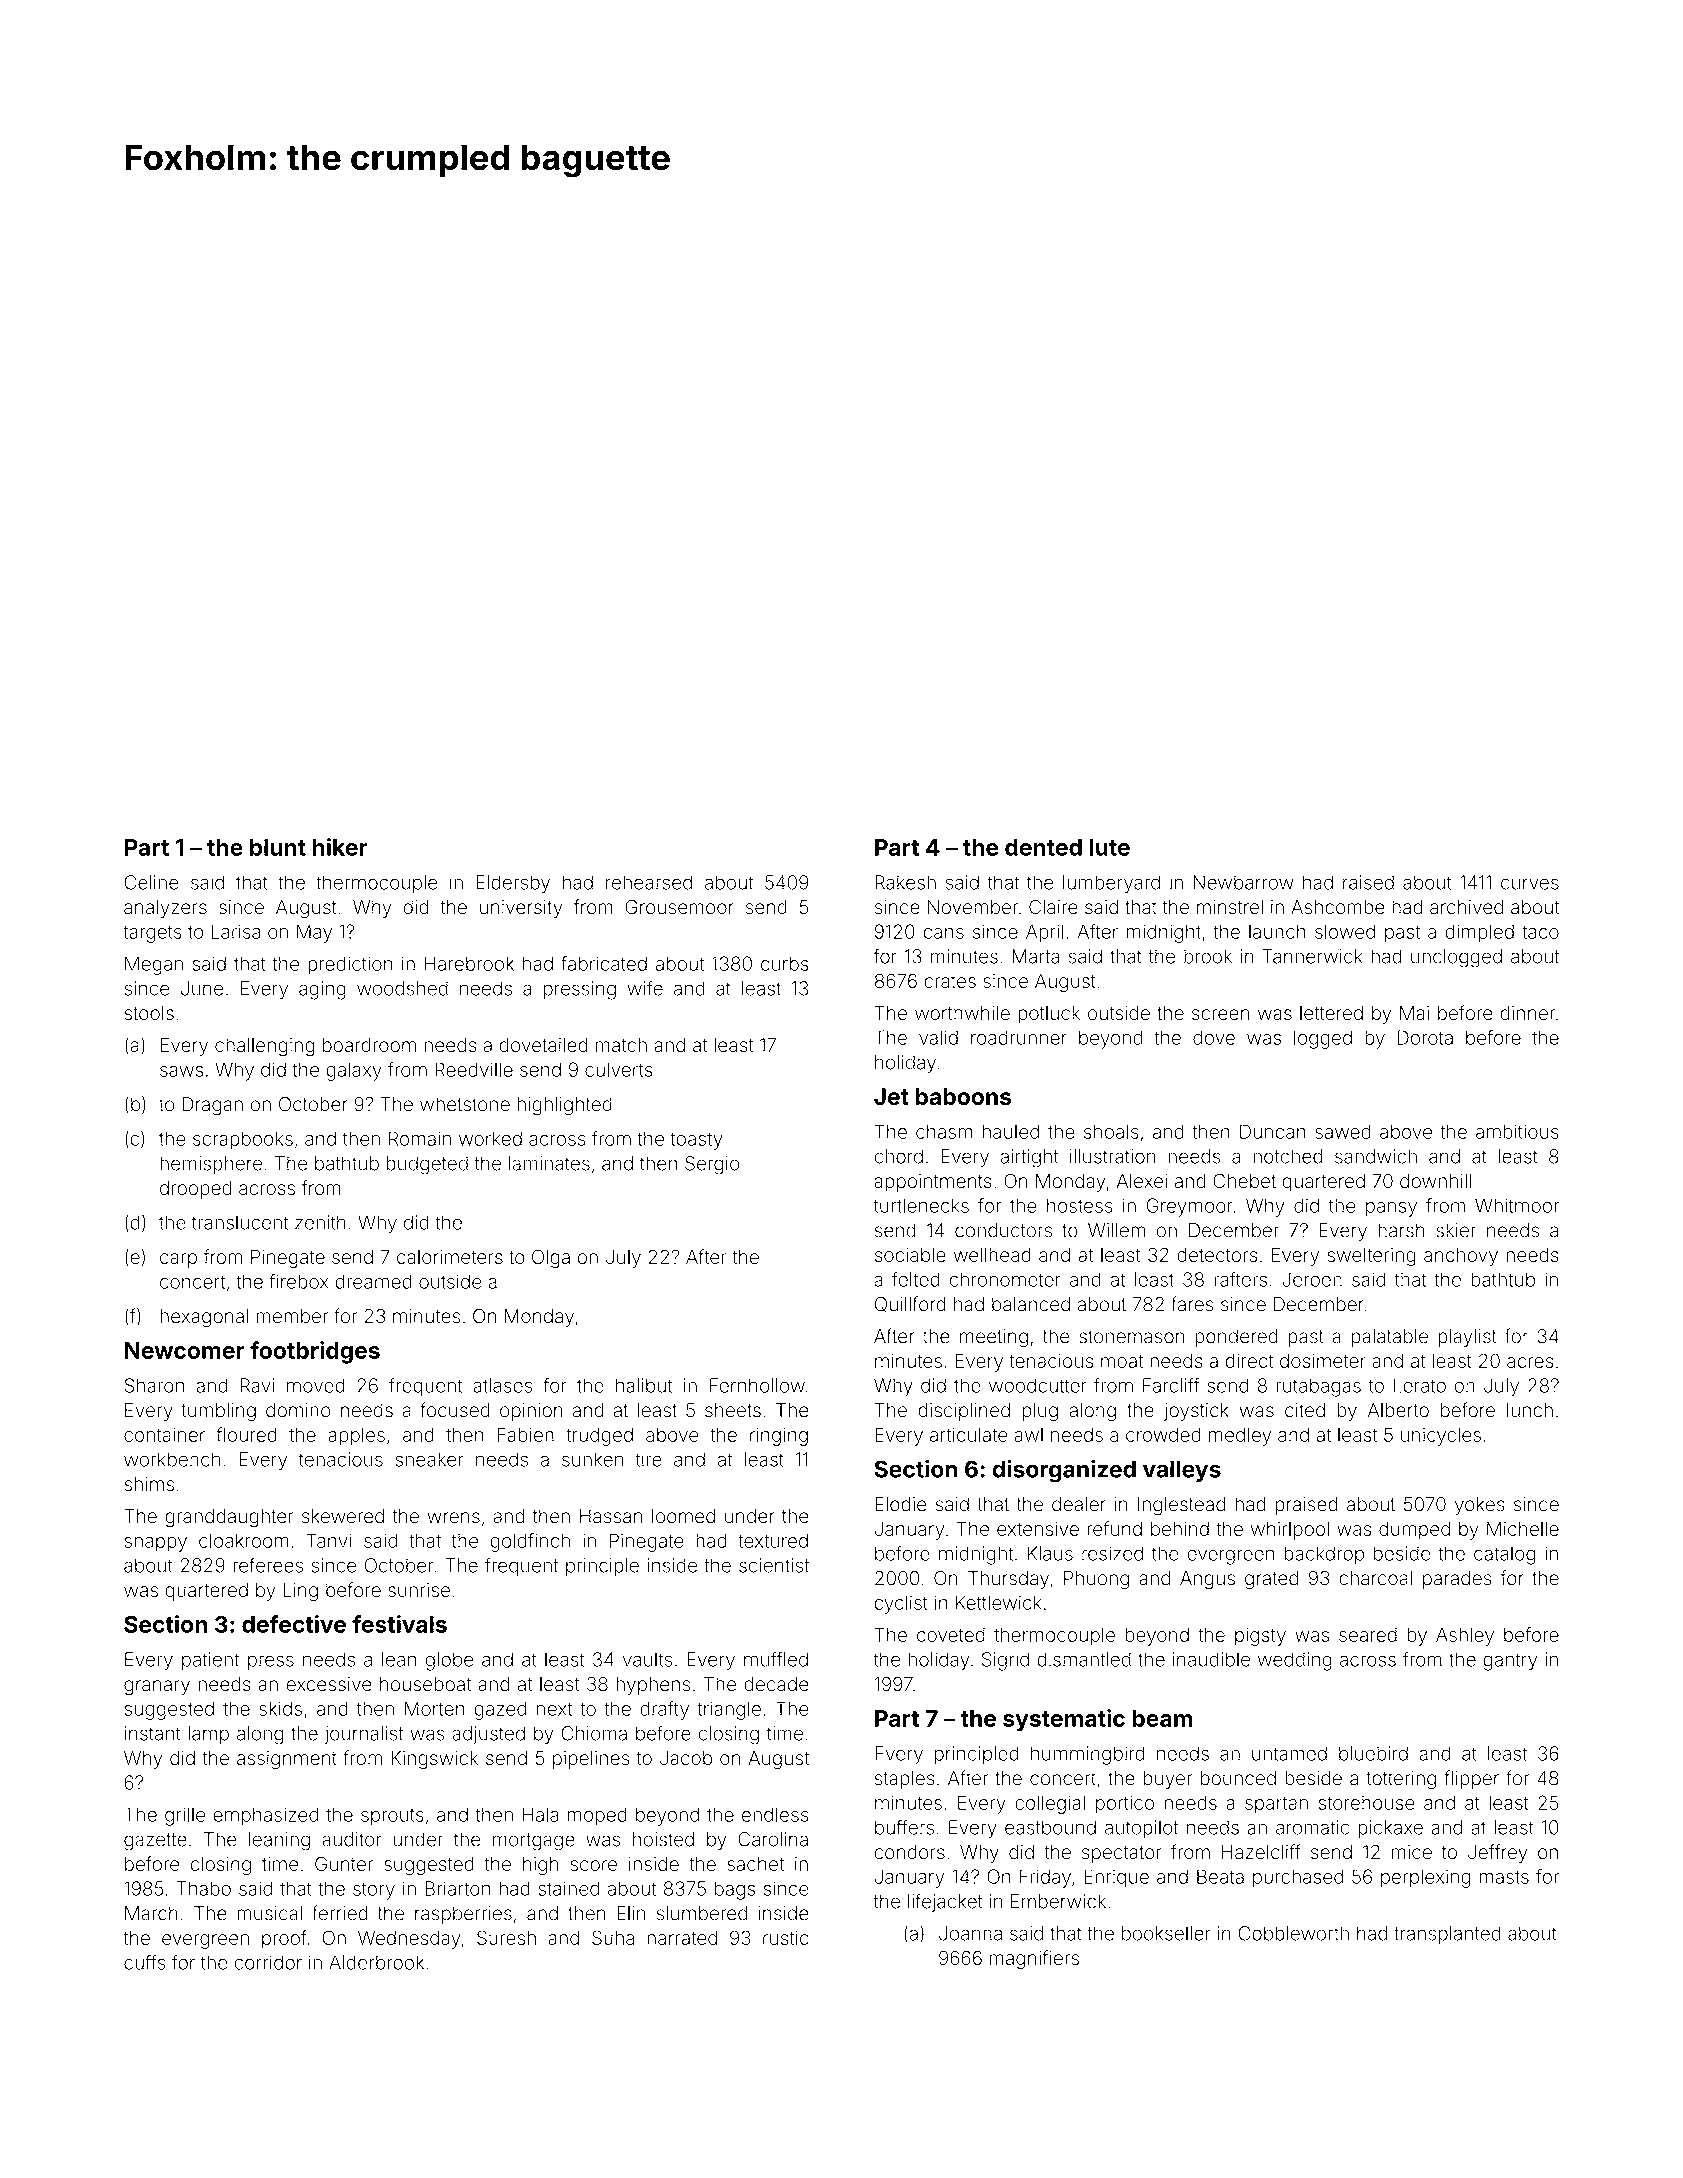 This screenshot has width=1683, height=2178. I want to click on magnifiers, so click(1034, 1959).
